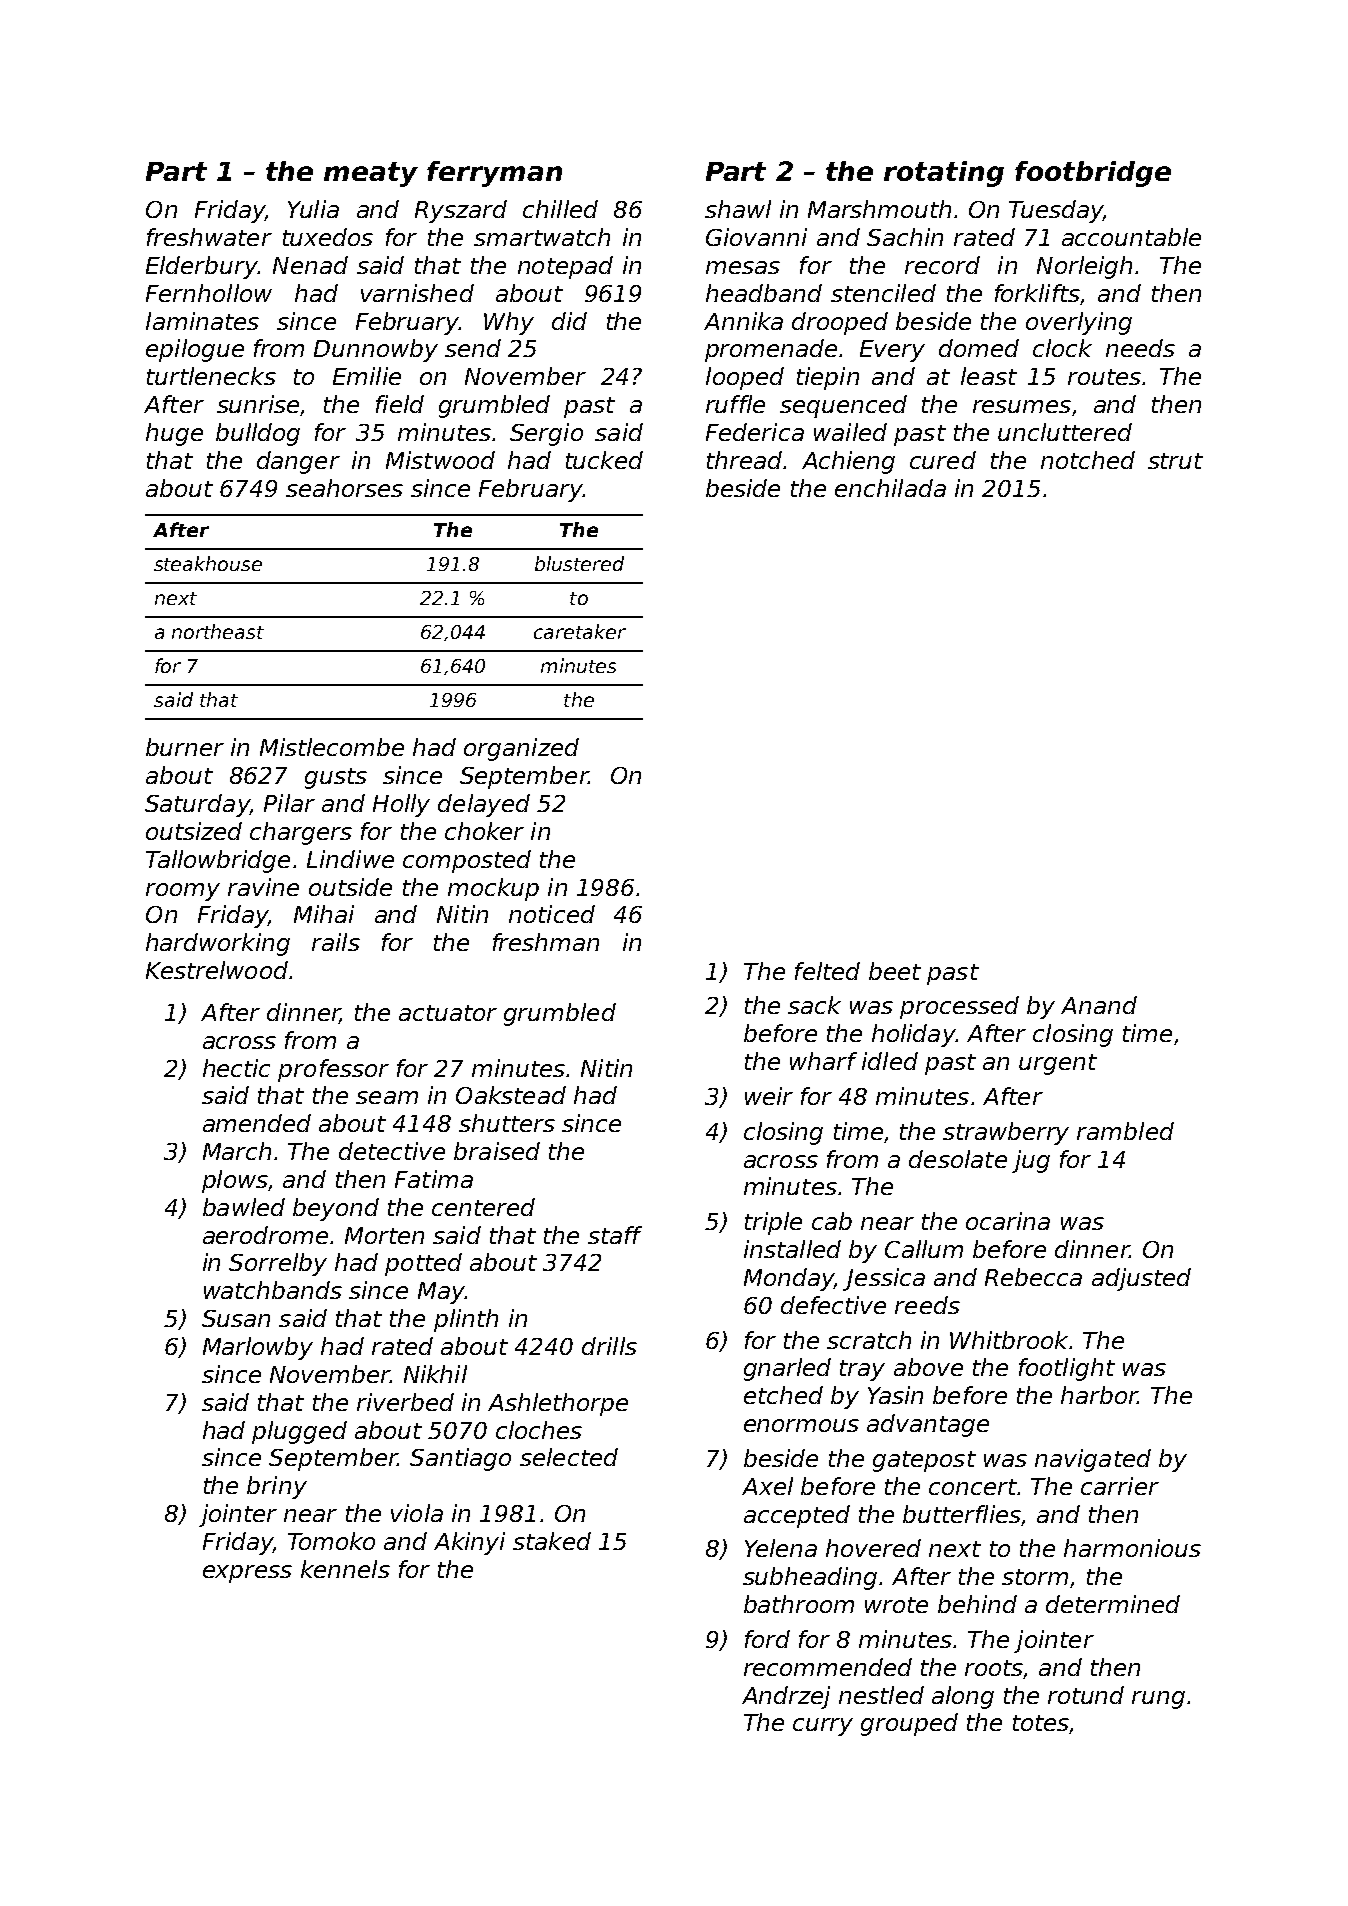  What do you see at coordinates (247, 1574) in the document?
I see `express` at bounding box center [247, 1574].
